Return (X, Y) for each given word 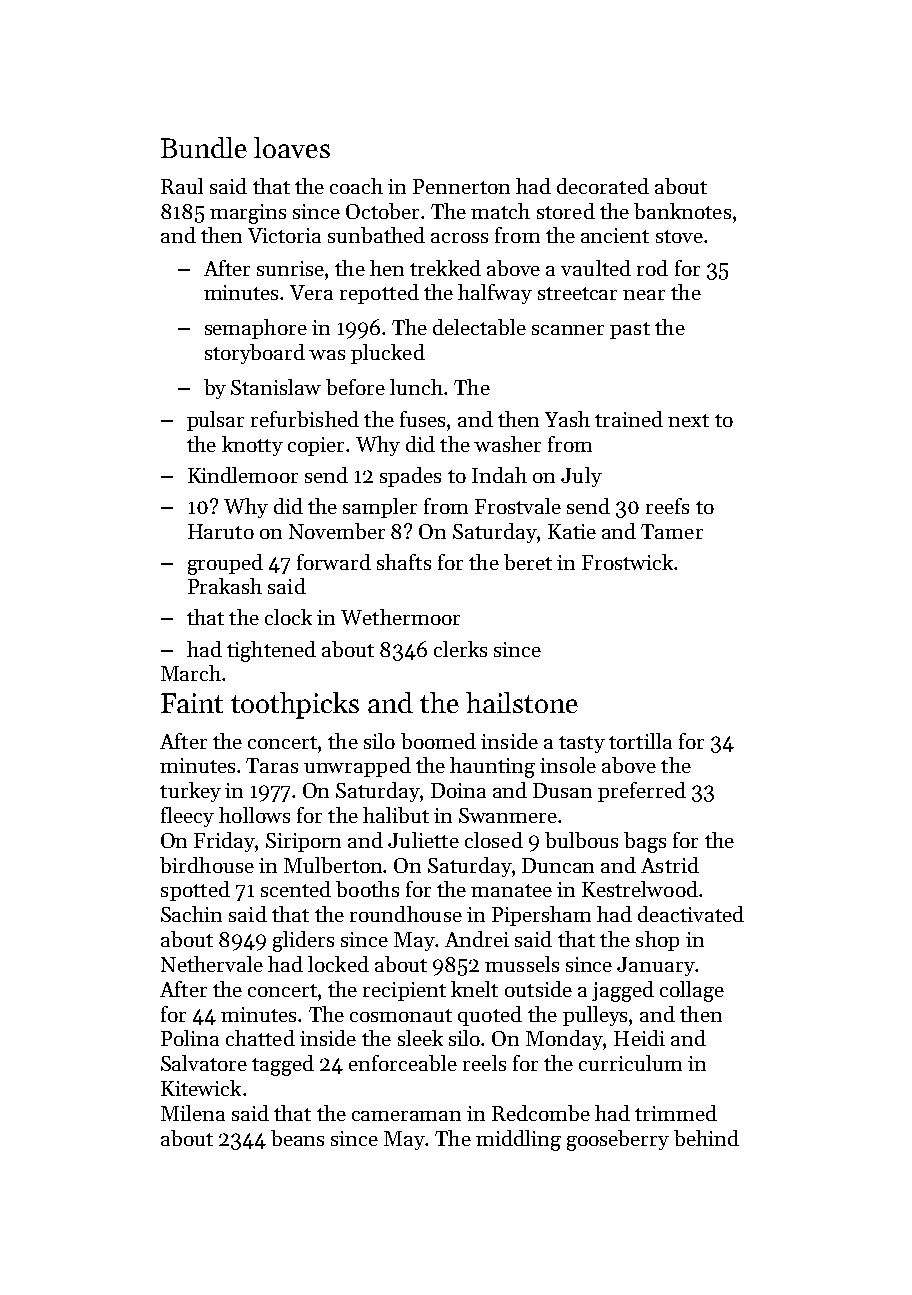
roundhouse (406, 914)
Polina (190, 1038)
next (688, 420)
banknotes (682, 211)
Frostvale (518, 506)
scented (296, 889)
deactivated (691, 914)
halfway (495, 294)
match (500, 211)
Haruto (221, 531)
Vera (311, 292)
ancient (615, 235)
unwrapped (357, 767)
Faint (192, 703)
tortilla (640, 741)
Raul (182, 186)
